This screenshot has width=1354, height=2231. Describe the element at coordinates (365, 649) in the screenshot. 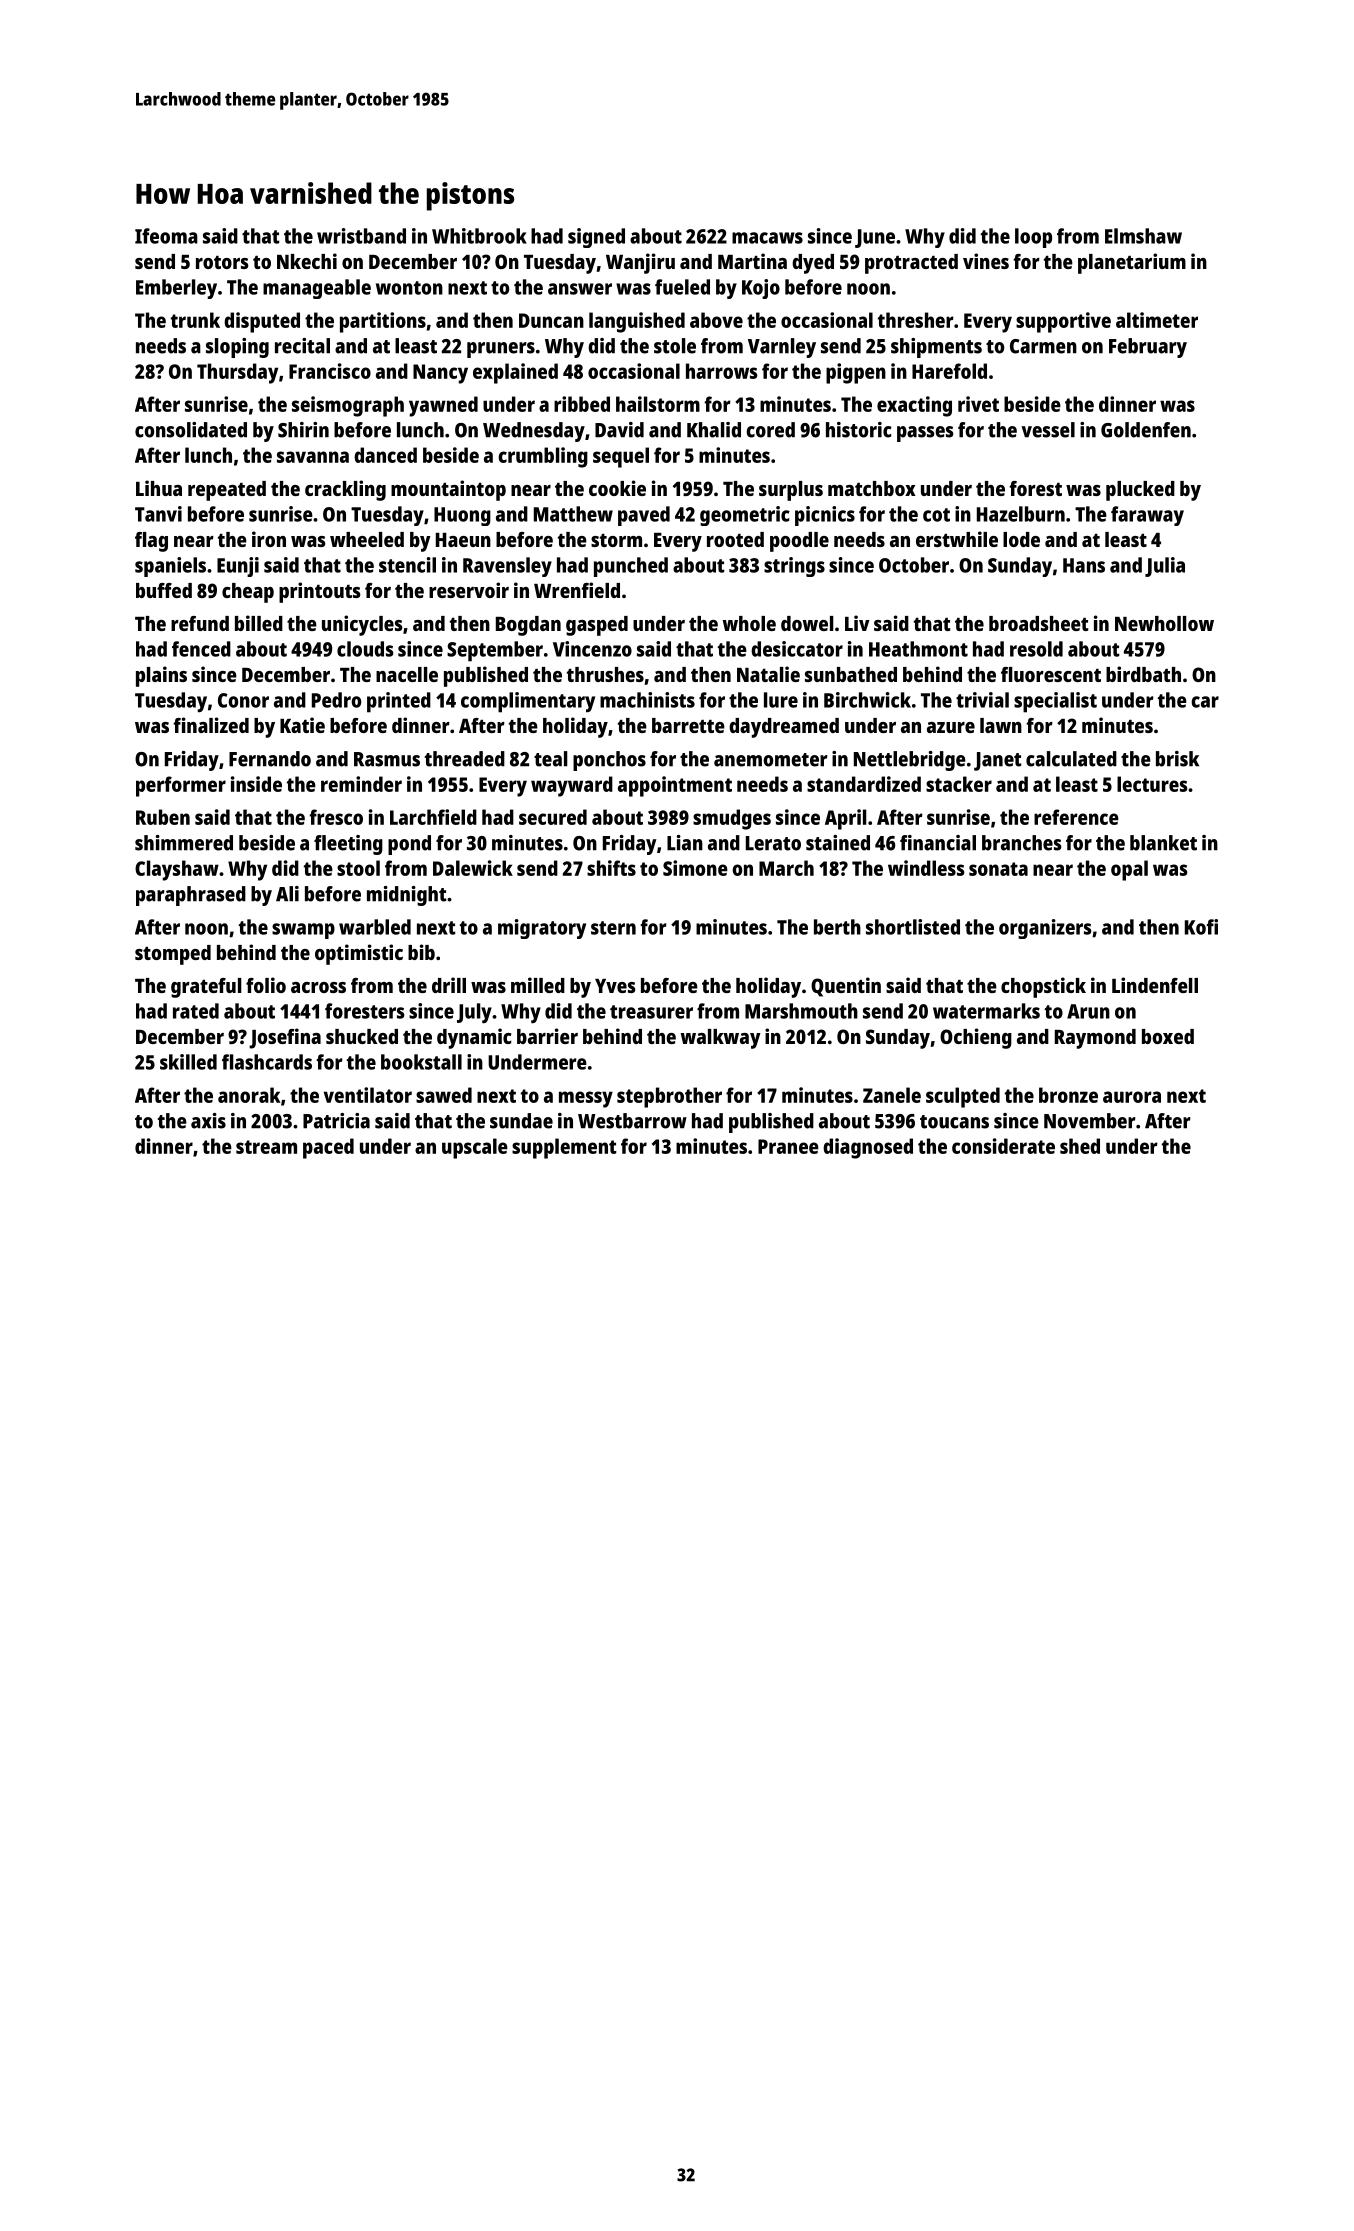

I see `clouds` at that location.
